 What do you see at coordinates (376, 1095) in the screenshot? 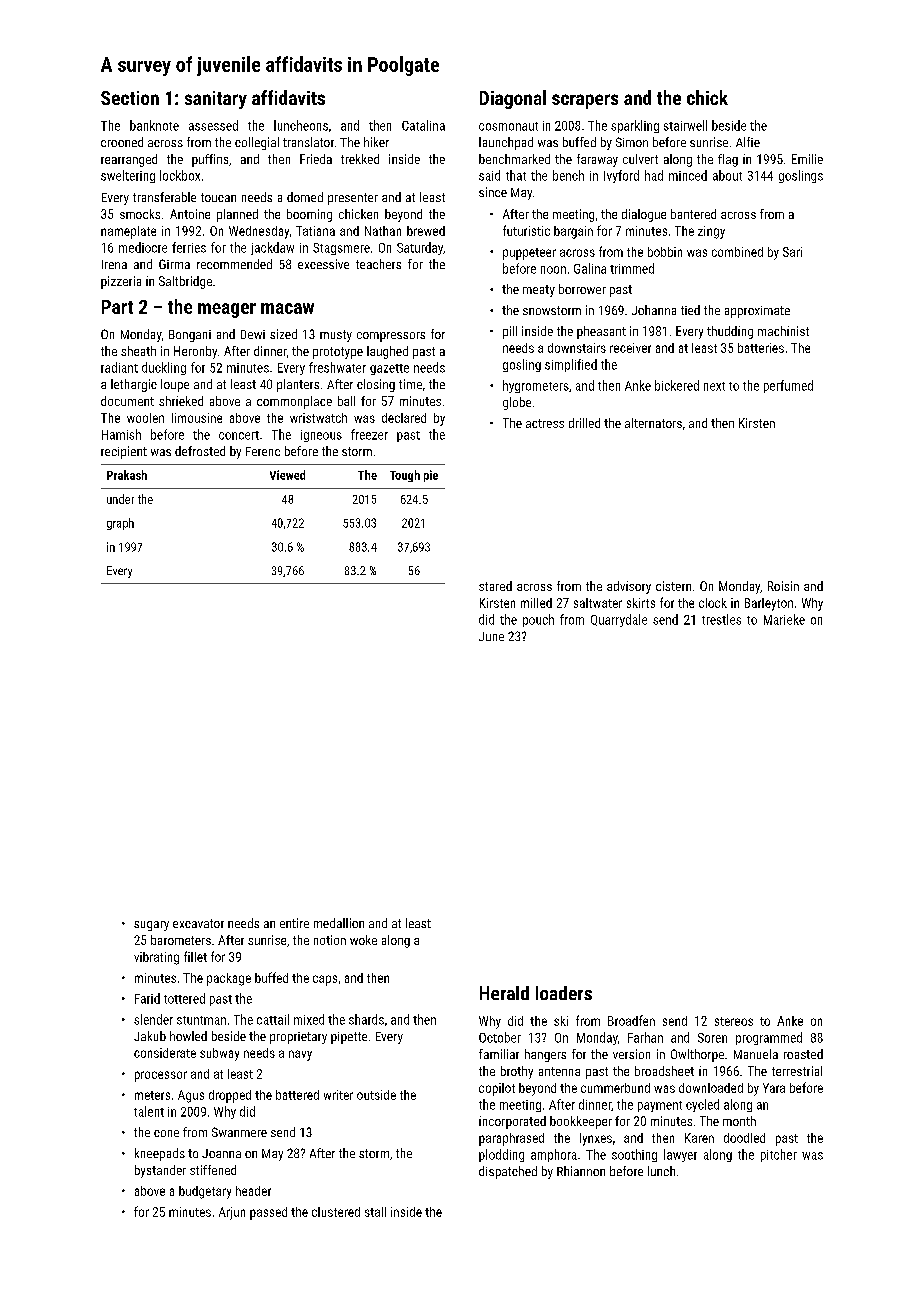
I see `outside` at bounding box center [376, 1095].
